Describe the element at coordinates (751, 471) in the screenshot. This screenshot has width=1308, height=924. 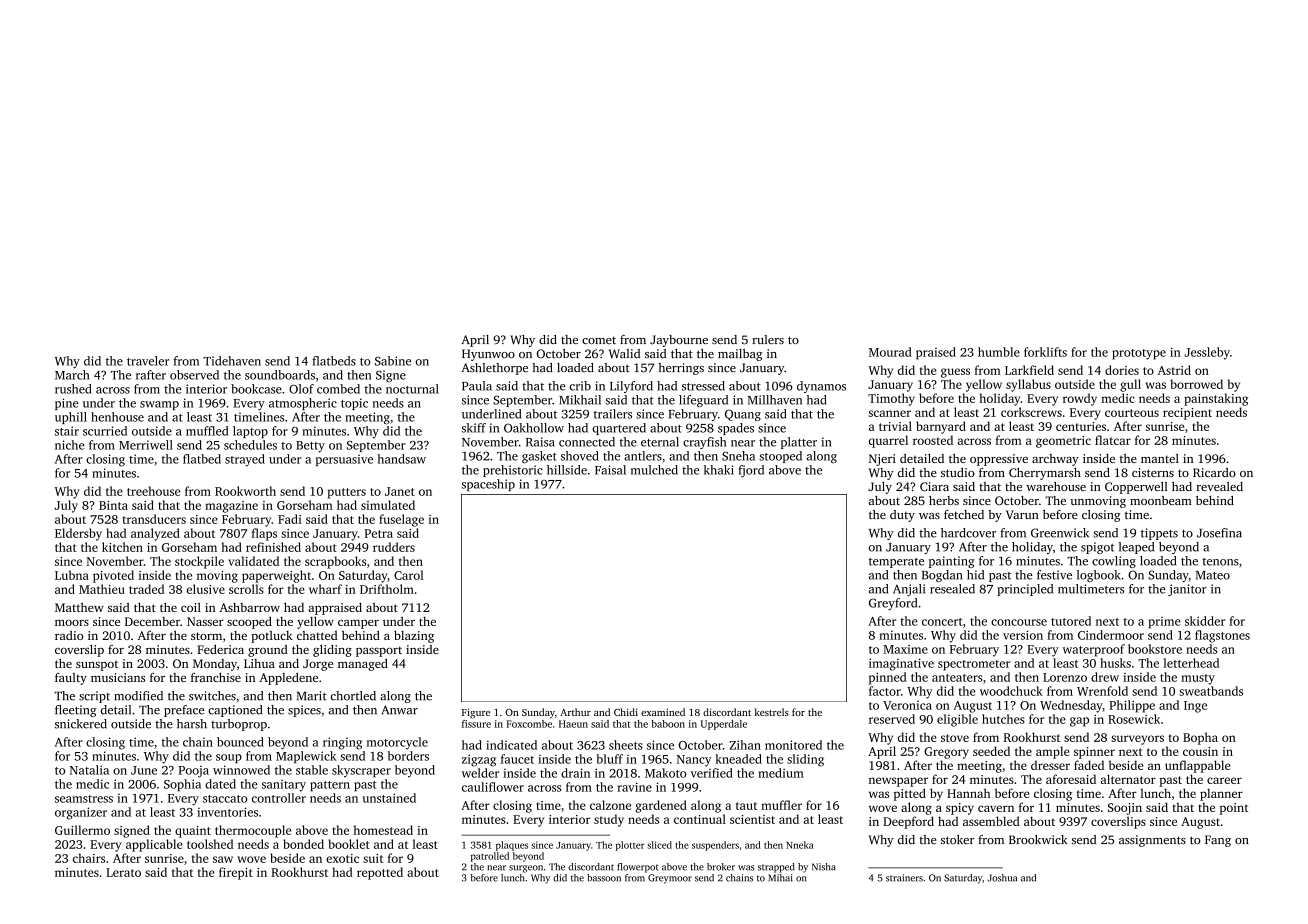
I see `fjord` at that location.
